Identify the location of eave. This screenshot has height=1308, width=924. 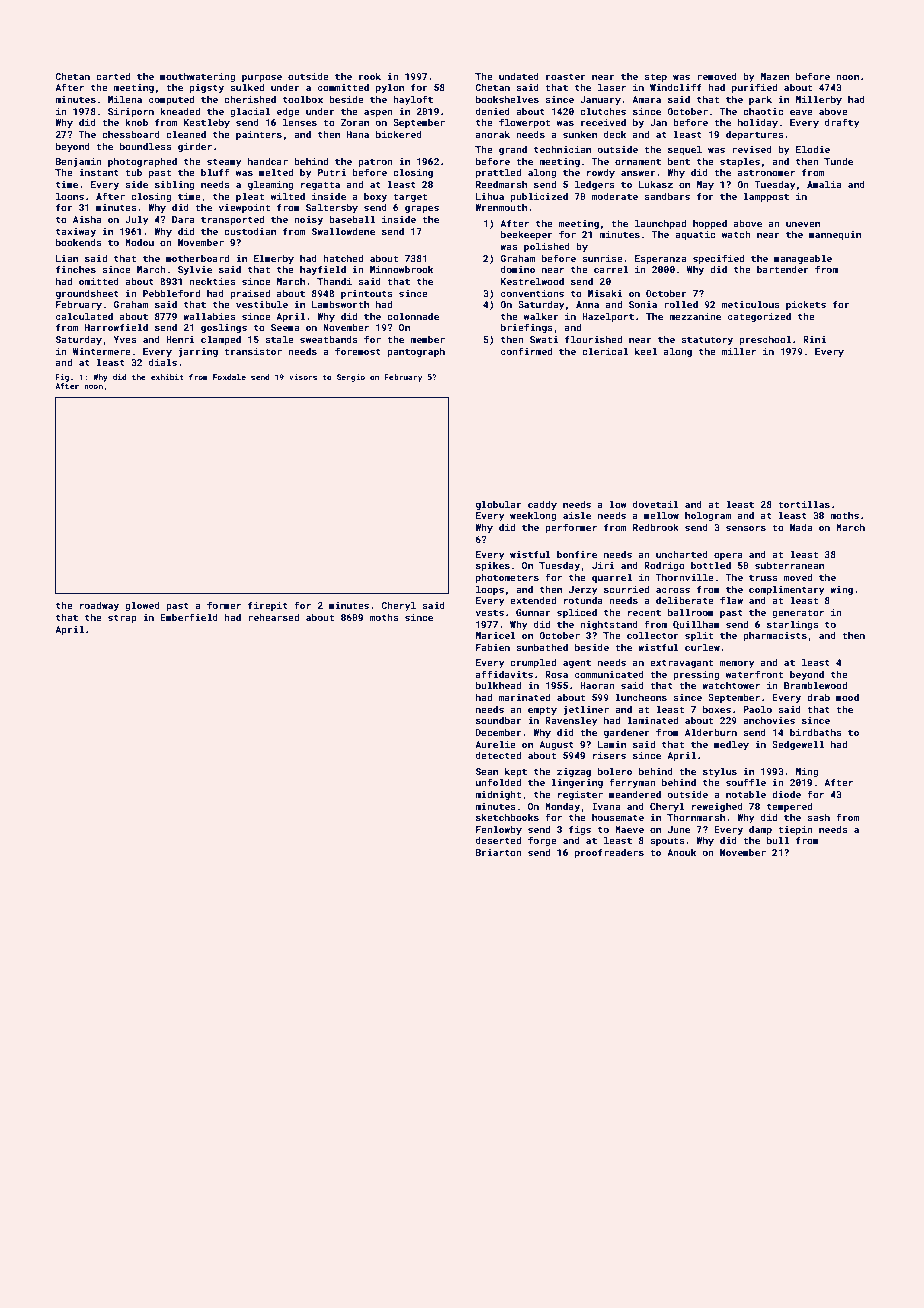
(801, 112).
